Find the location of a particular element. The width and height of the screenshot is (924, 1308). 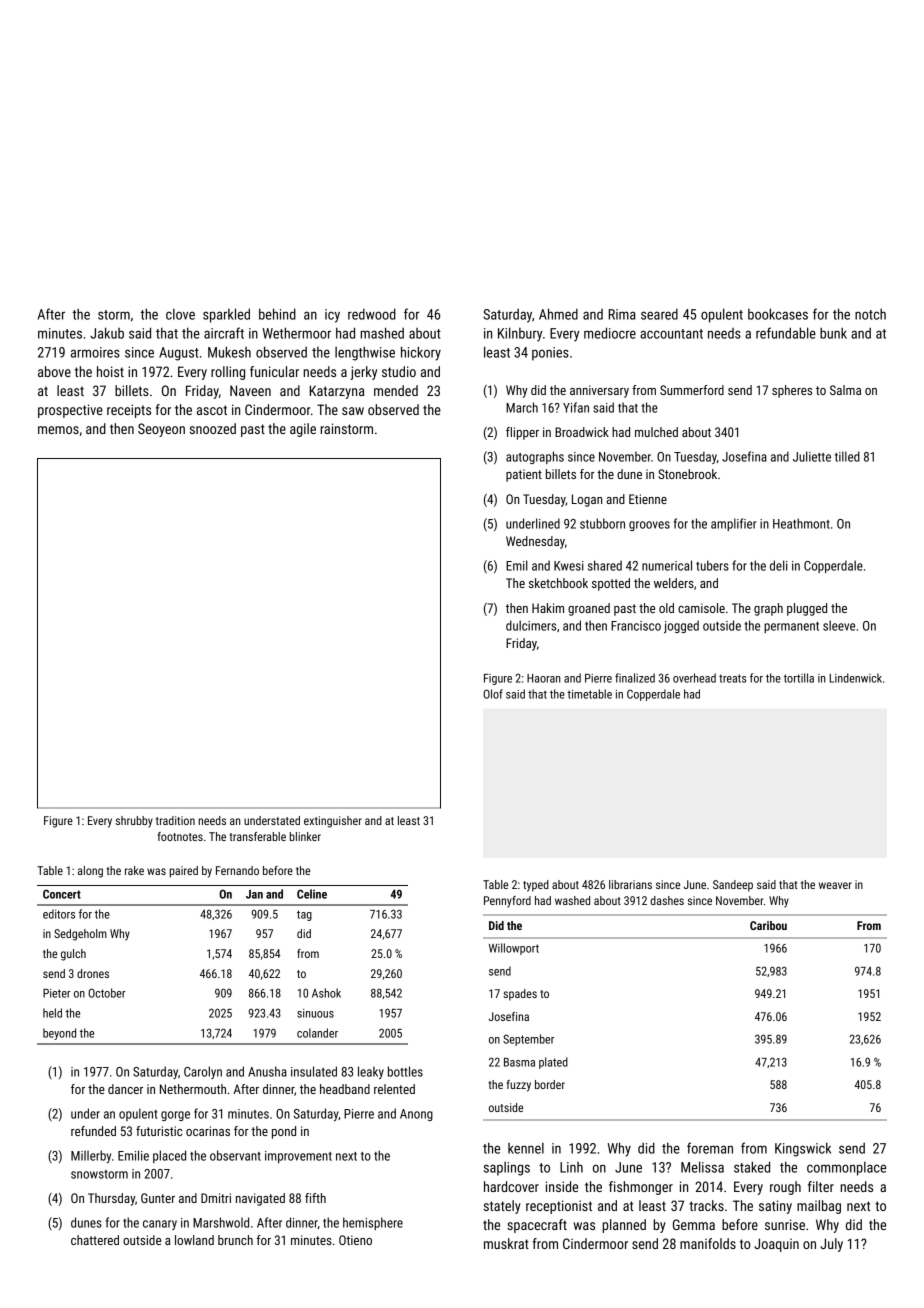

muskrat is located at coordinates (506, 1243).
